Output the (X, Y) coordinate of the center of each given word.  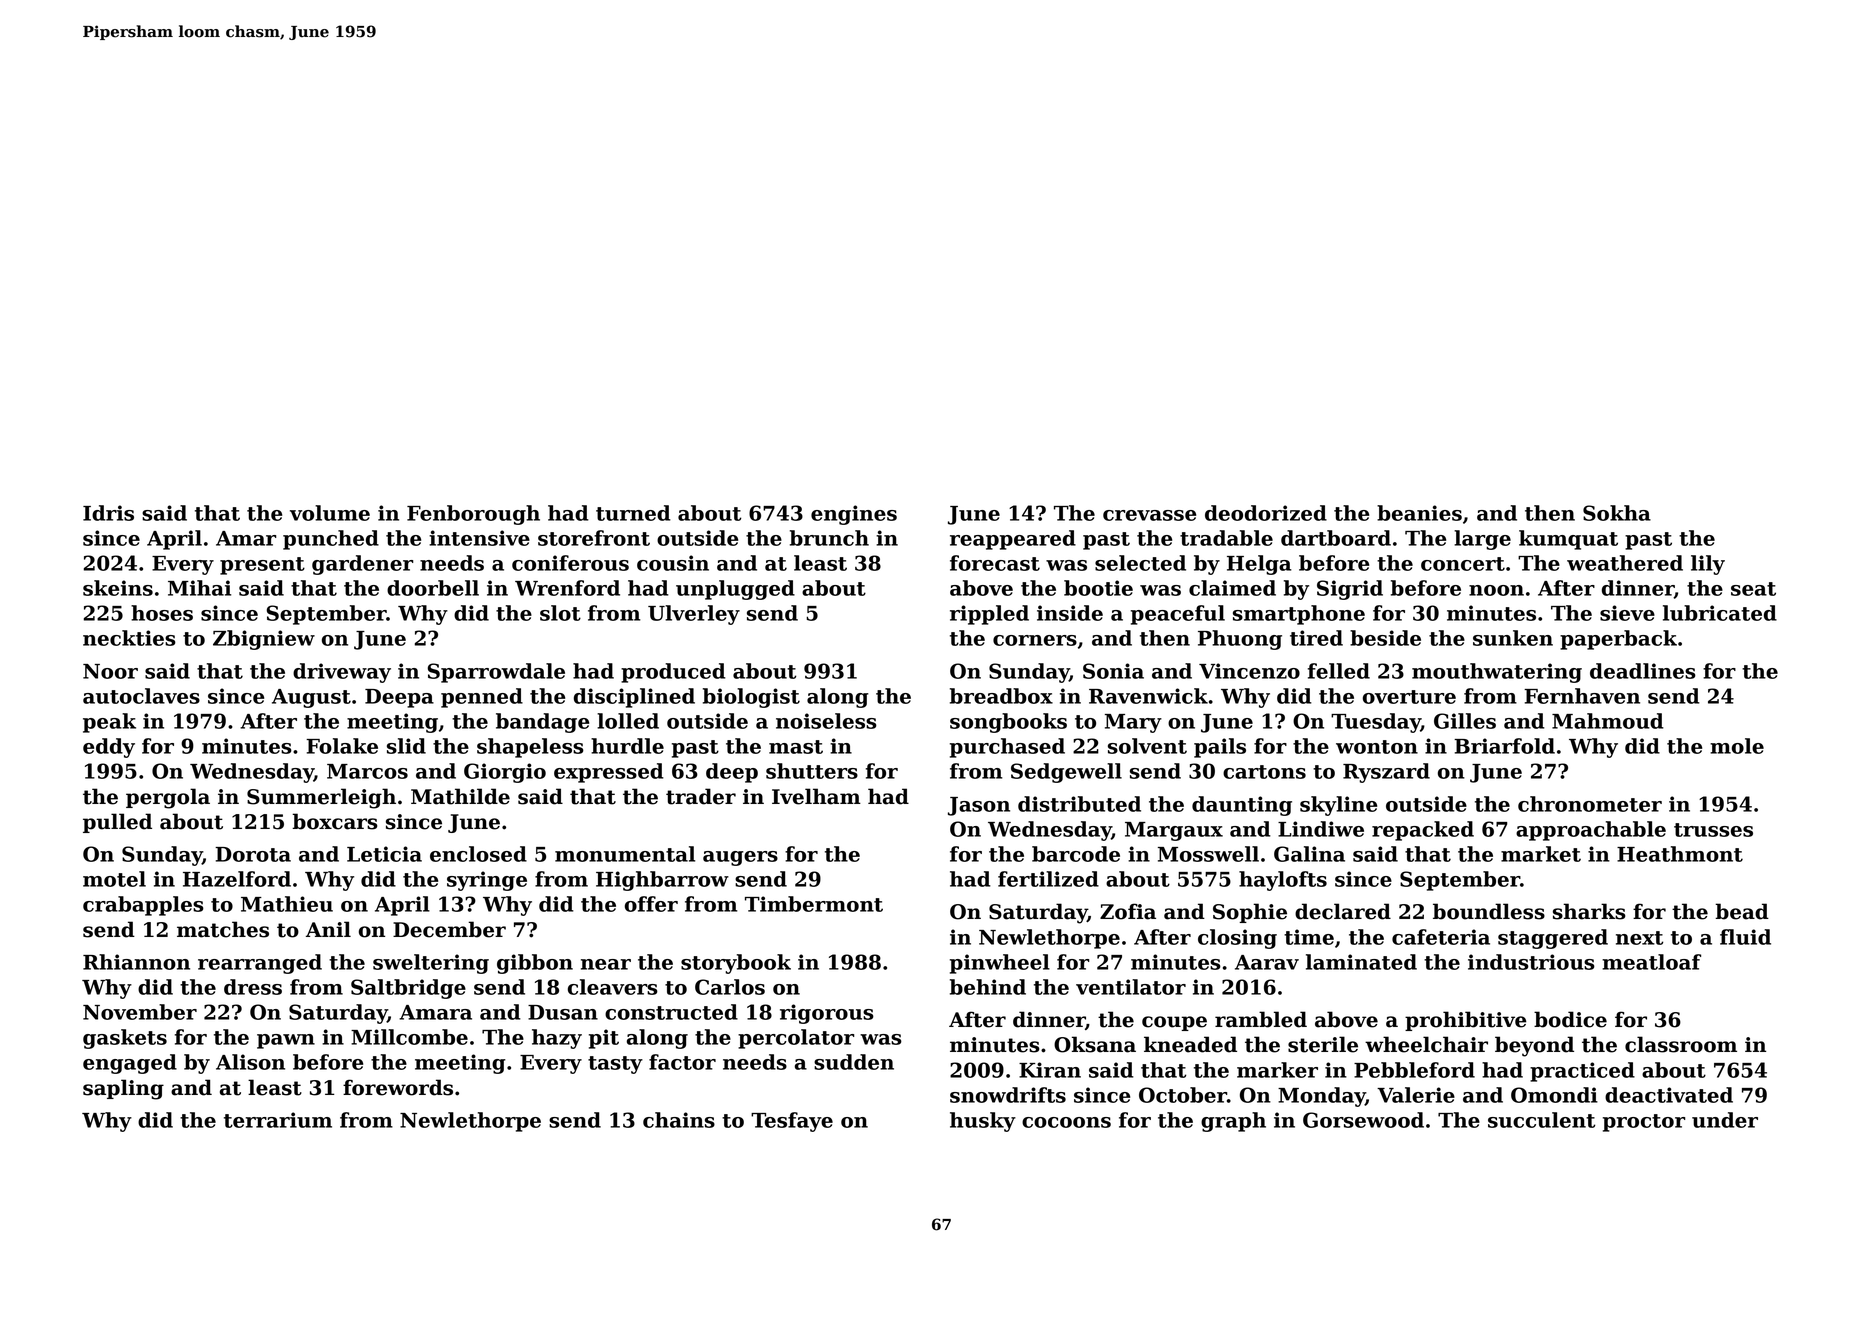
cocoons (1066, 1122)
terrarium (278, 1120)
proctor (1644, 1123)
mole (1737, 746)
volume (330, 513)
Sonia (1113, 671)
